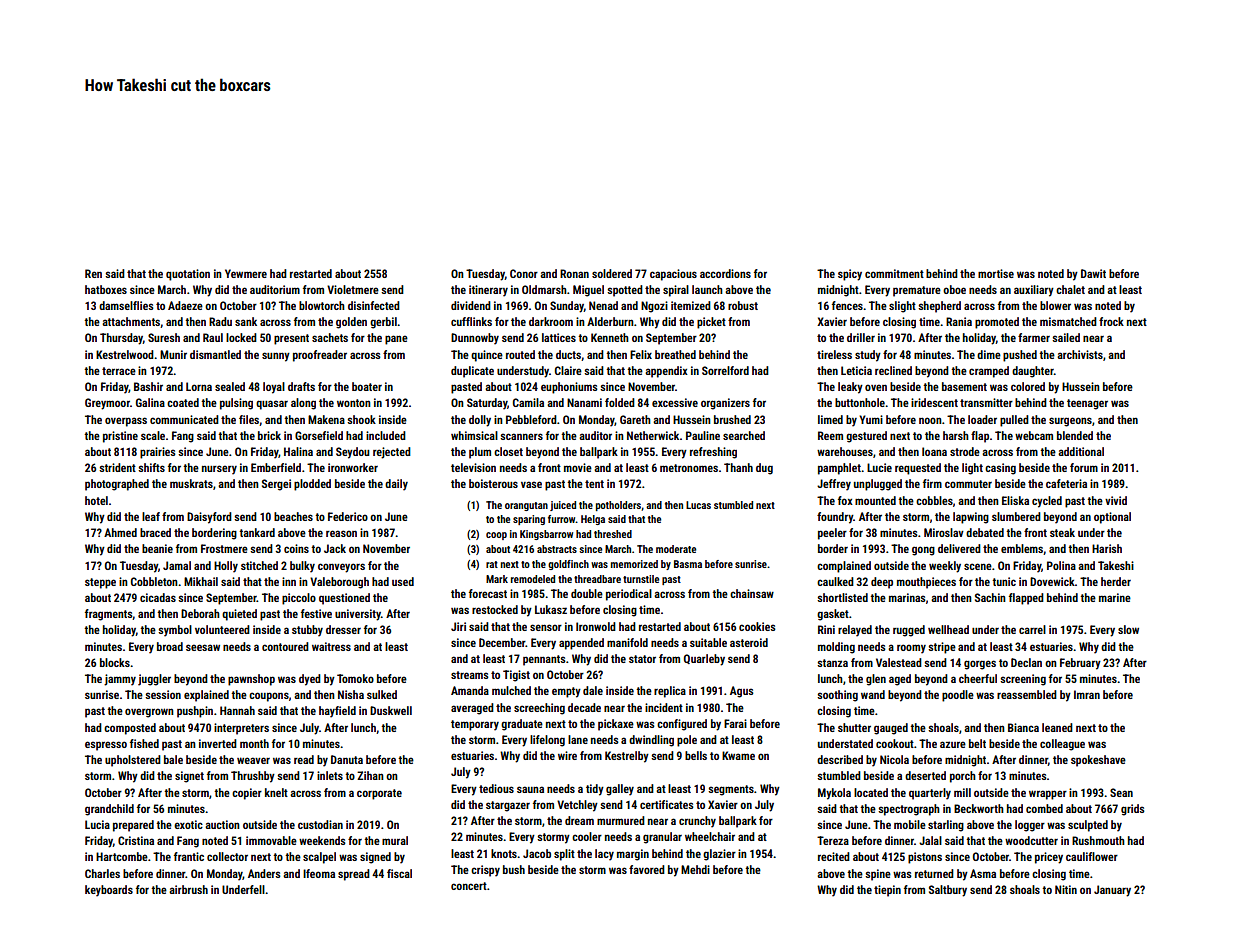 The image size is (1233, 952). I want to click on Yewmere, so click(246, 273).
